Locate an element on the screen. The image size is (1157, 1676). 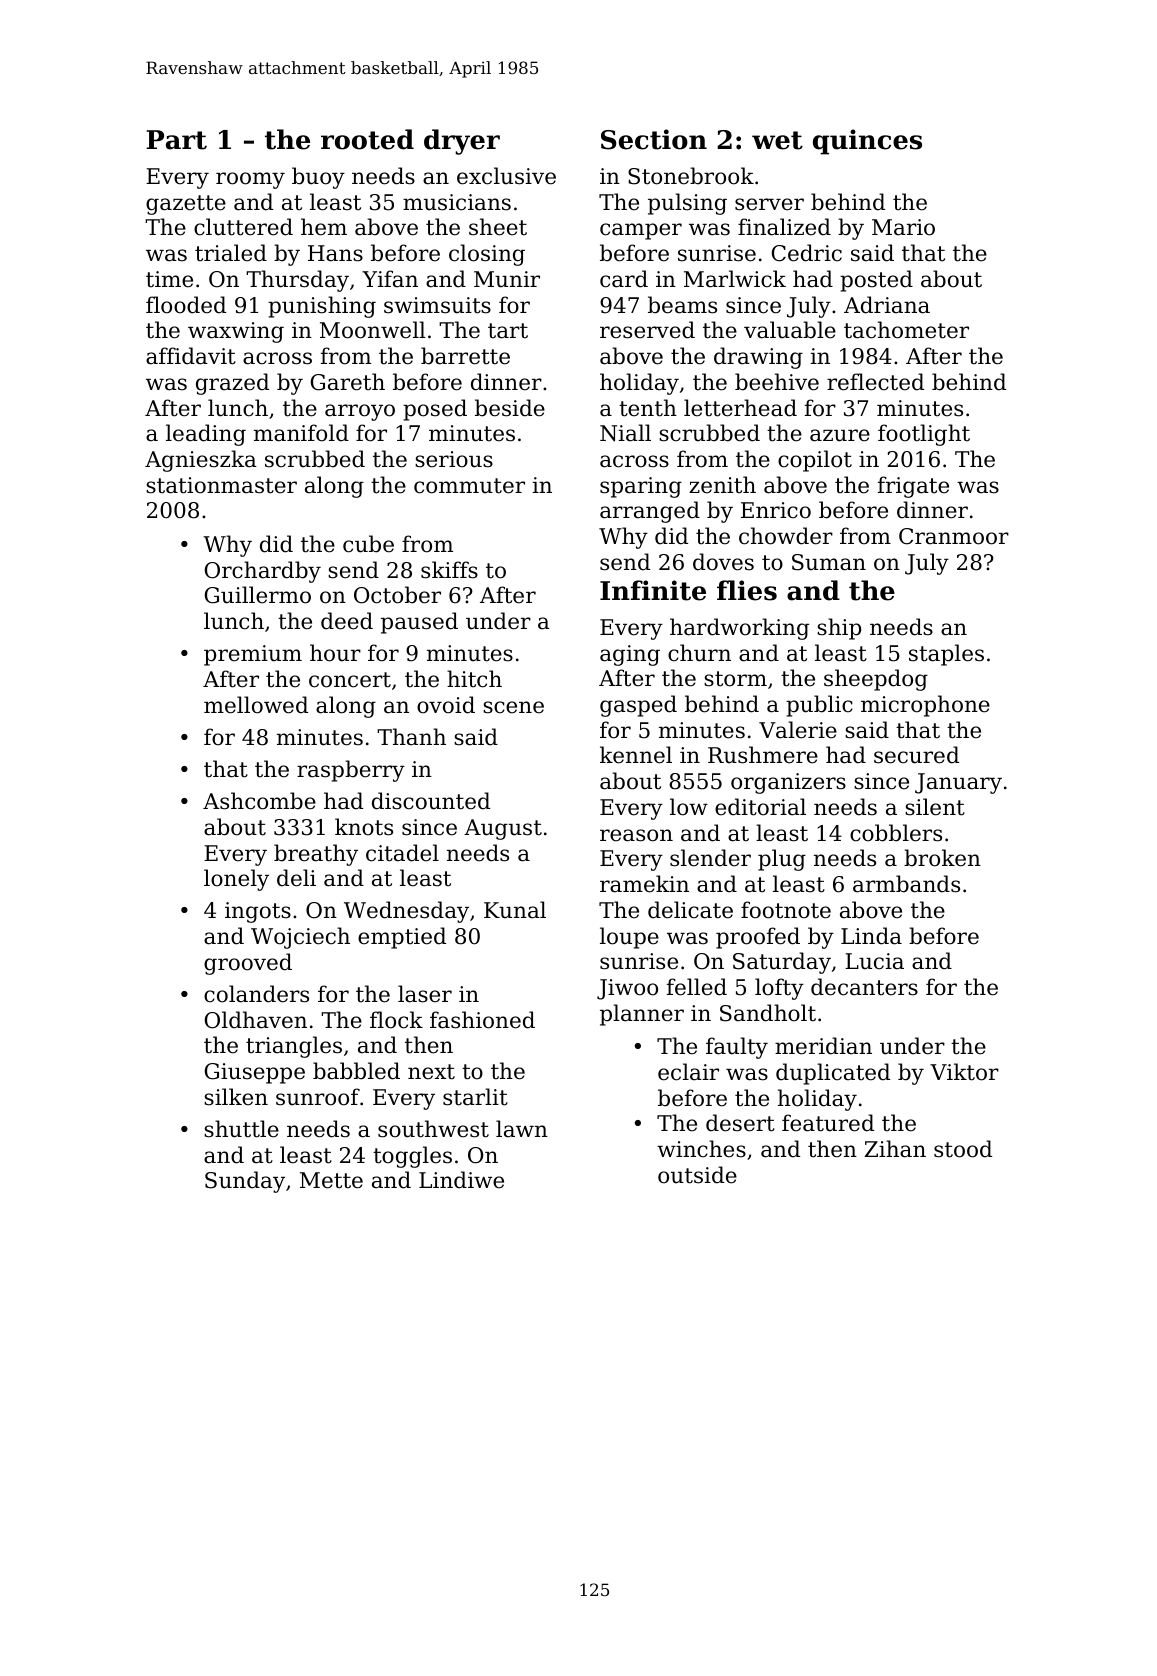
aging is located at coordinates (630, 655).
